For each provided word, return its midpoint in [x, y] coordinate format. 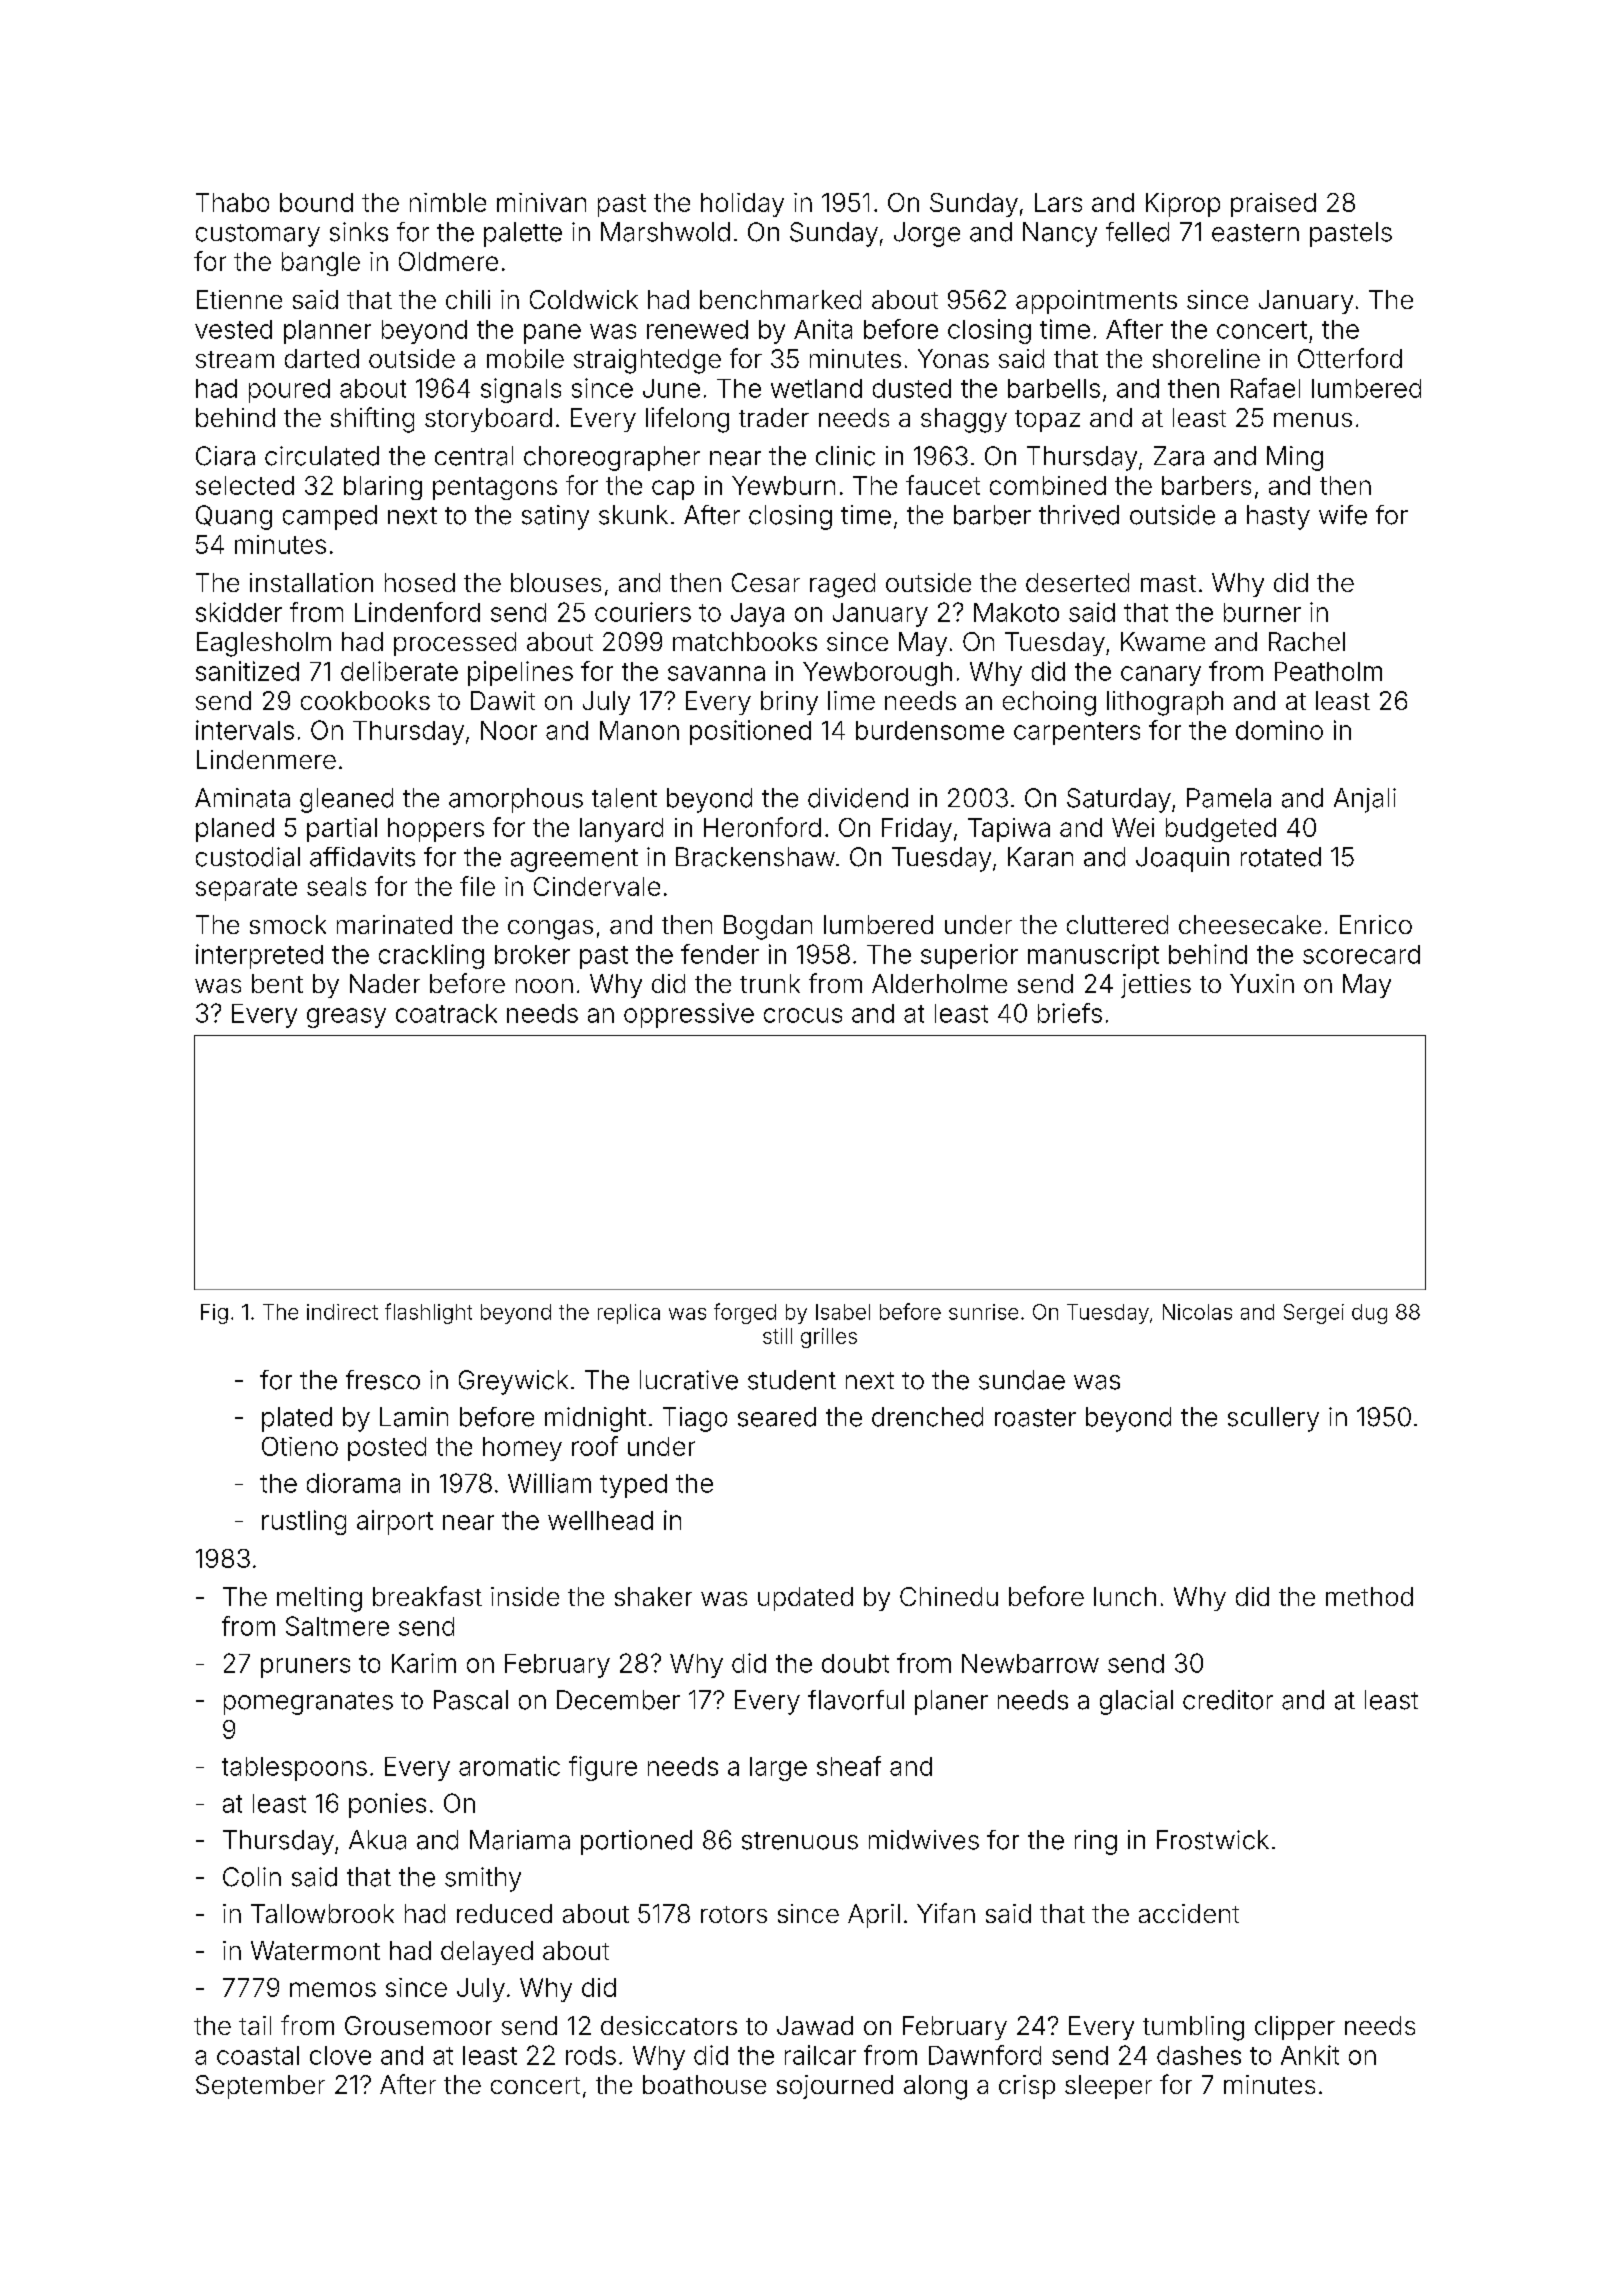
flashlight [428, 1313]
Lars [1058, 202]
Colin [252, 1877]
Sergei [1314, 1314]
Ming [1295, 458]
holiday [742, 205]
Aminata [242, 798]
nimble [448, 202]
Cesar [766, 582]
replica [629, 1314]
